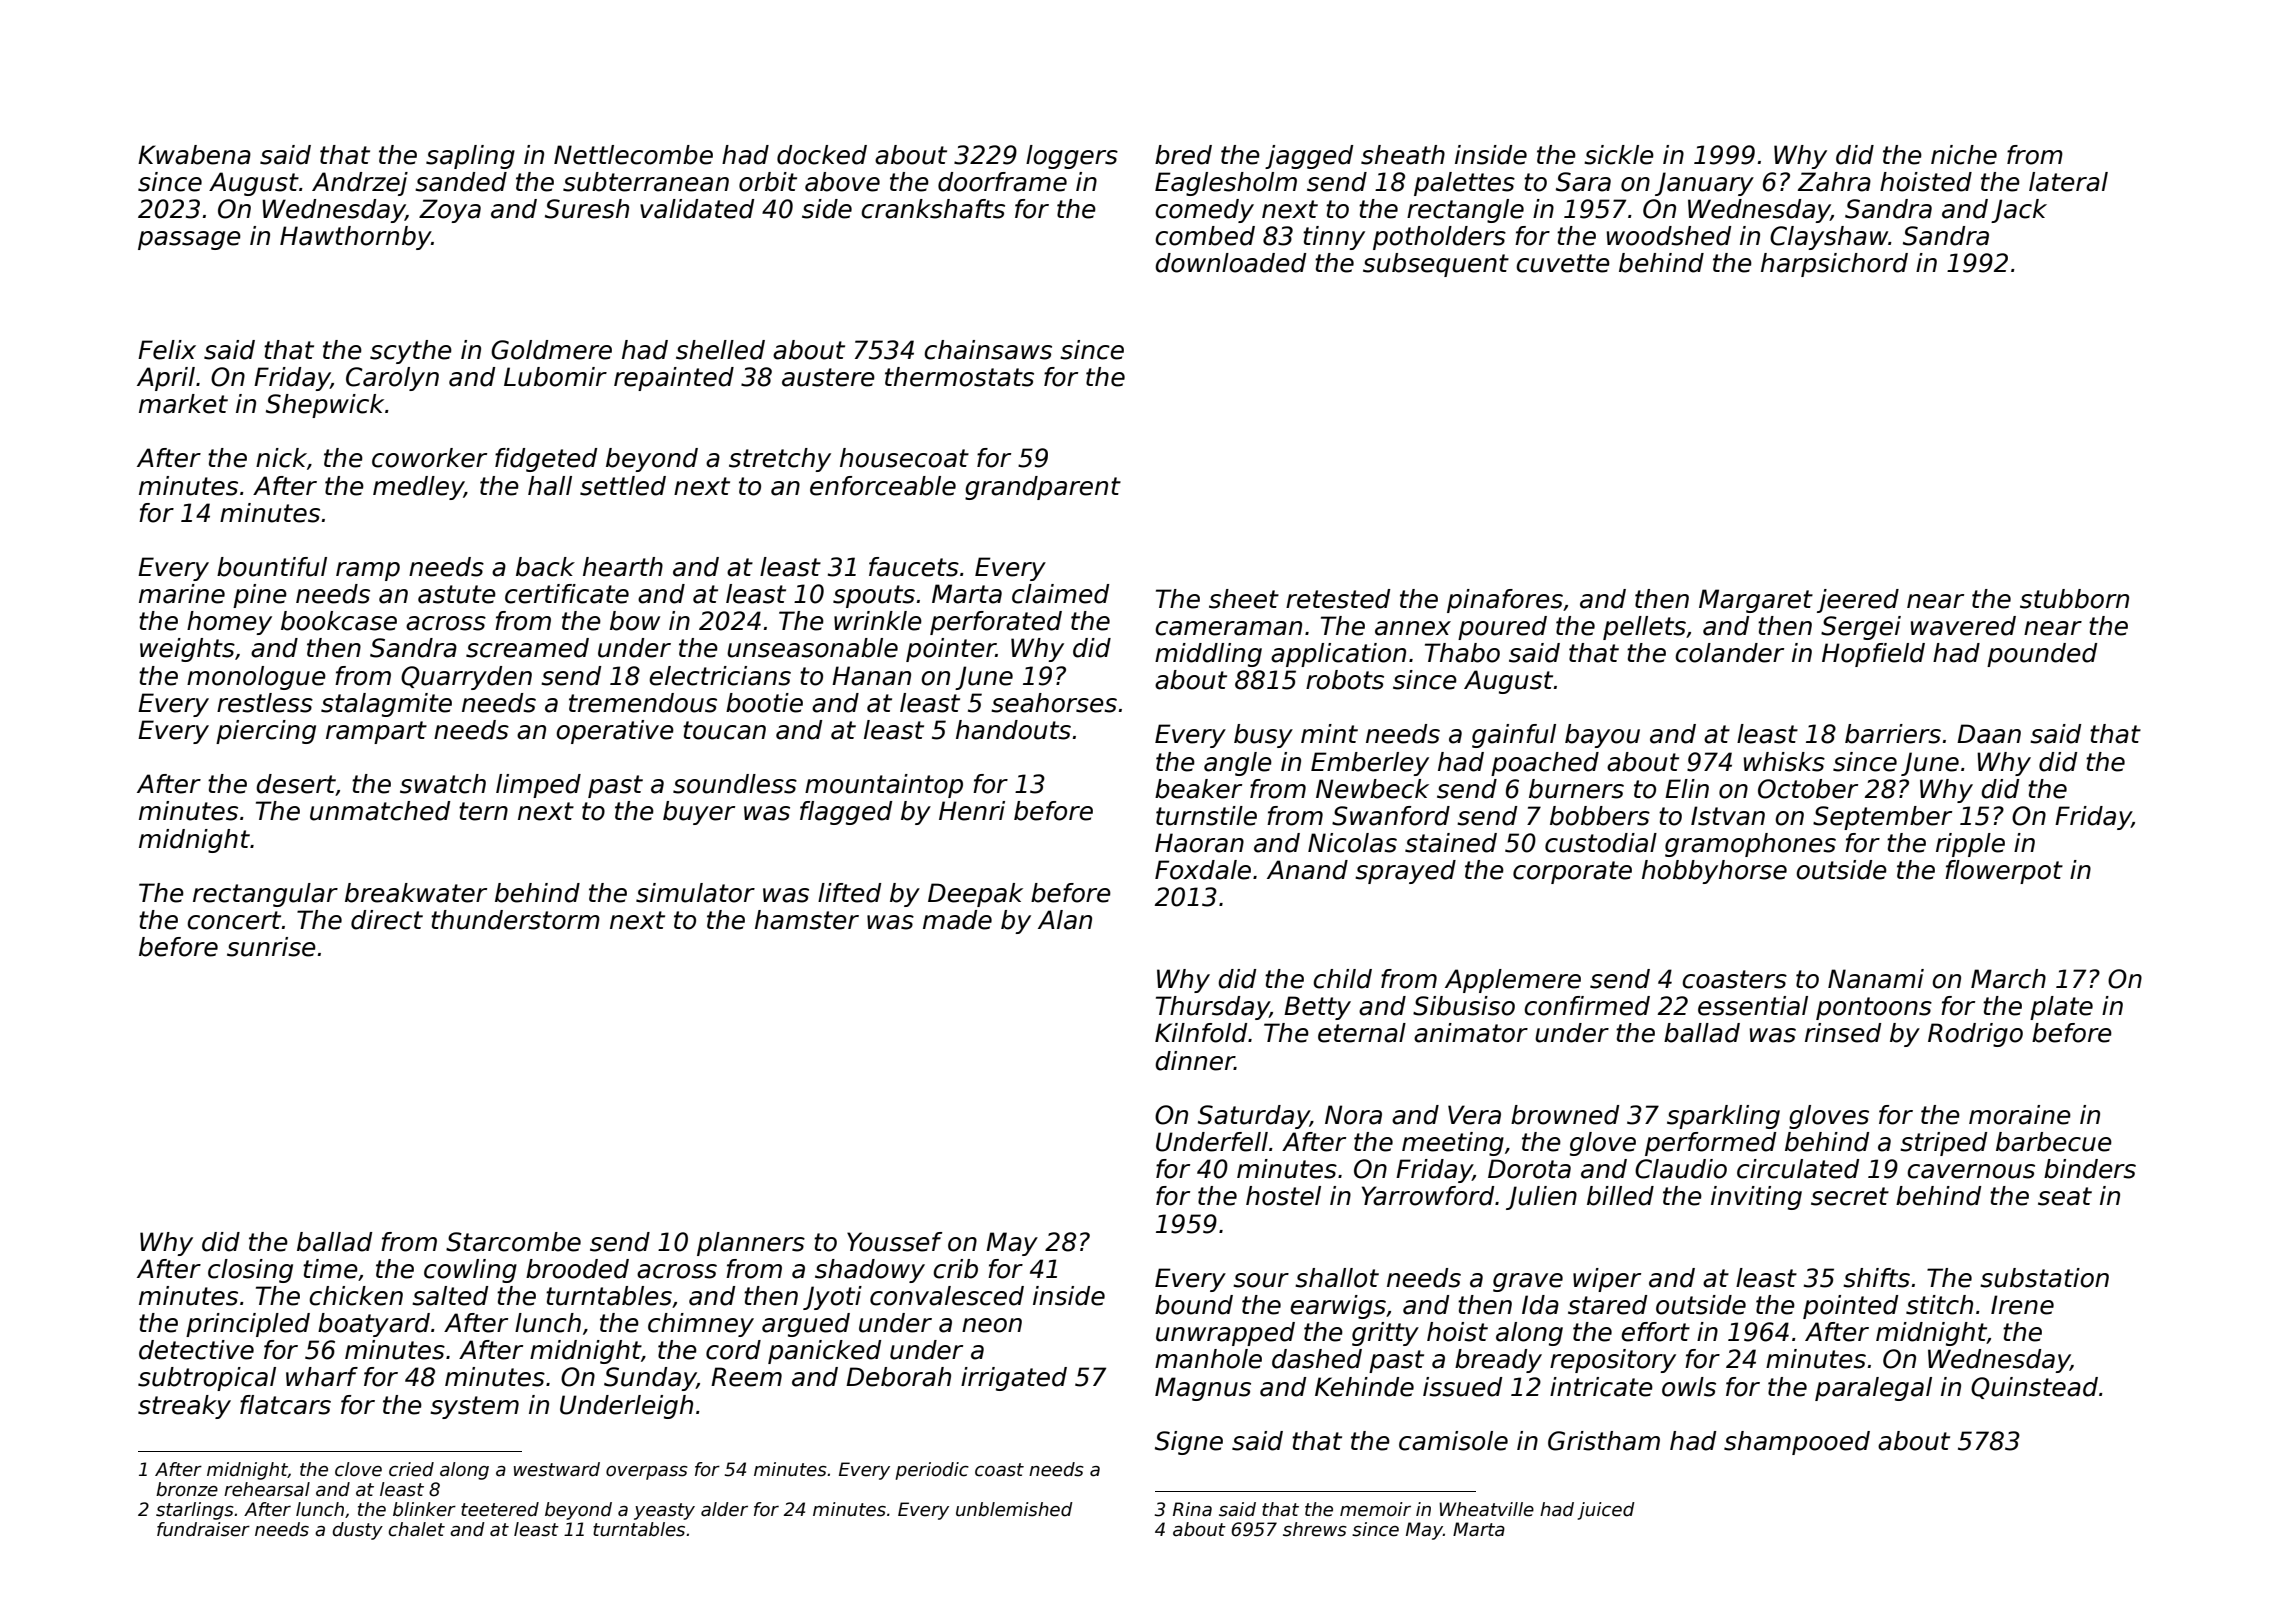 This screenshot has width=2282, height=1614. I want to click on Lubomir, so click(555, 377).
